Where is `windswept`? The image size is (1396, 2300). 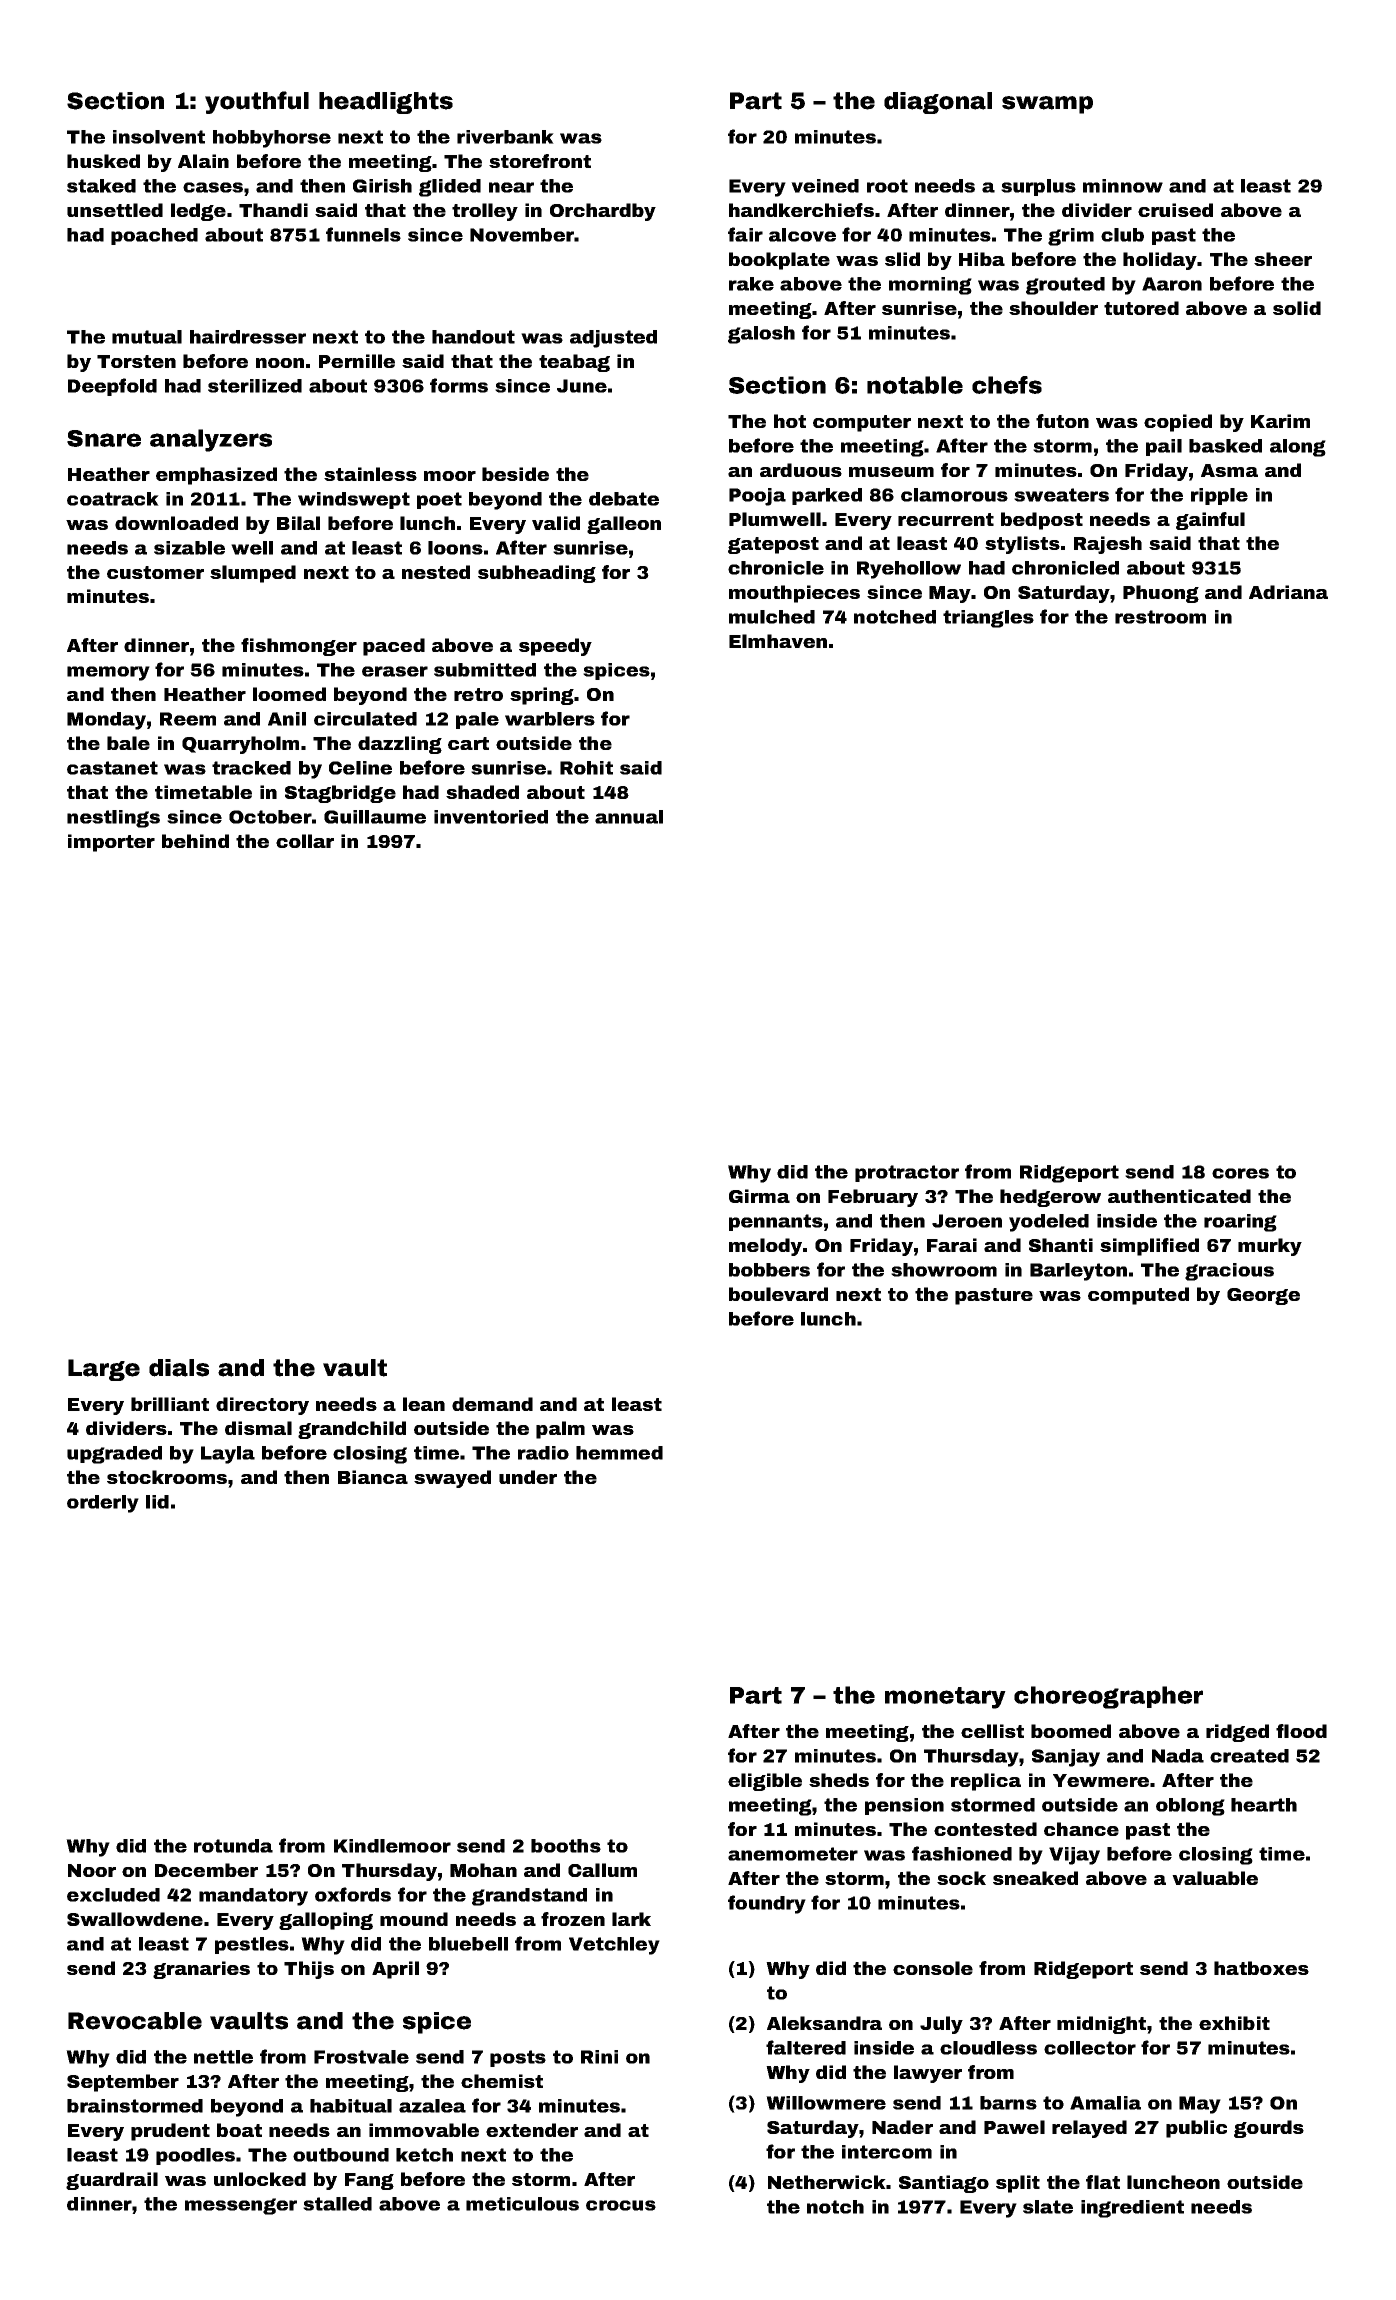 windswept is located at coordinates (354, 500).
